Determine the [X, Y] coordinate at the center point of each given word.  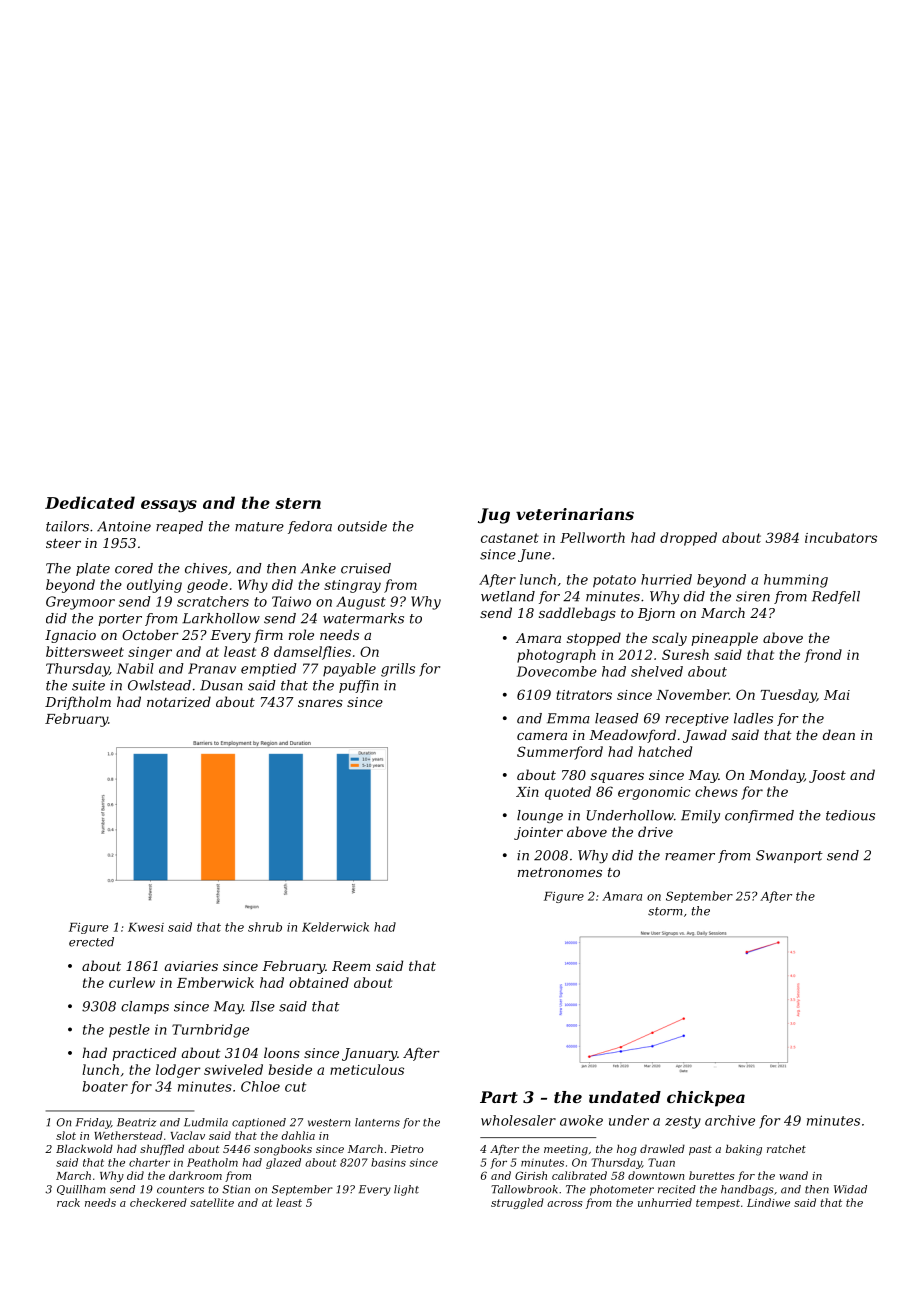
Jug [494, 516]
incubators [841, 537]
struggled [517, 1203]
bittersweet [85, 651]
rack [68, 1202]
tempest [718, 1204]
